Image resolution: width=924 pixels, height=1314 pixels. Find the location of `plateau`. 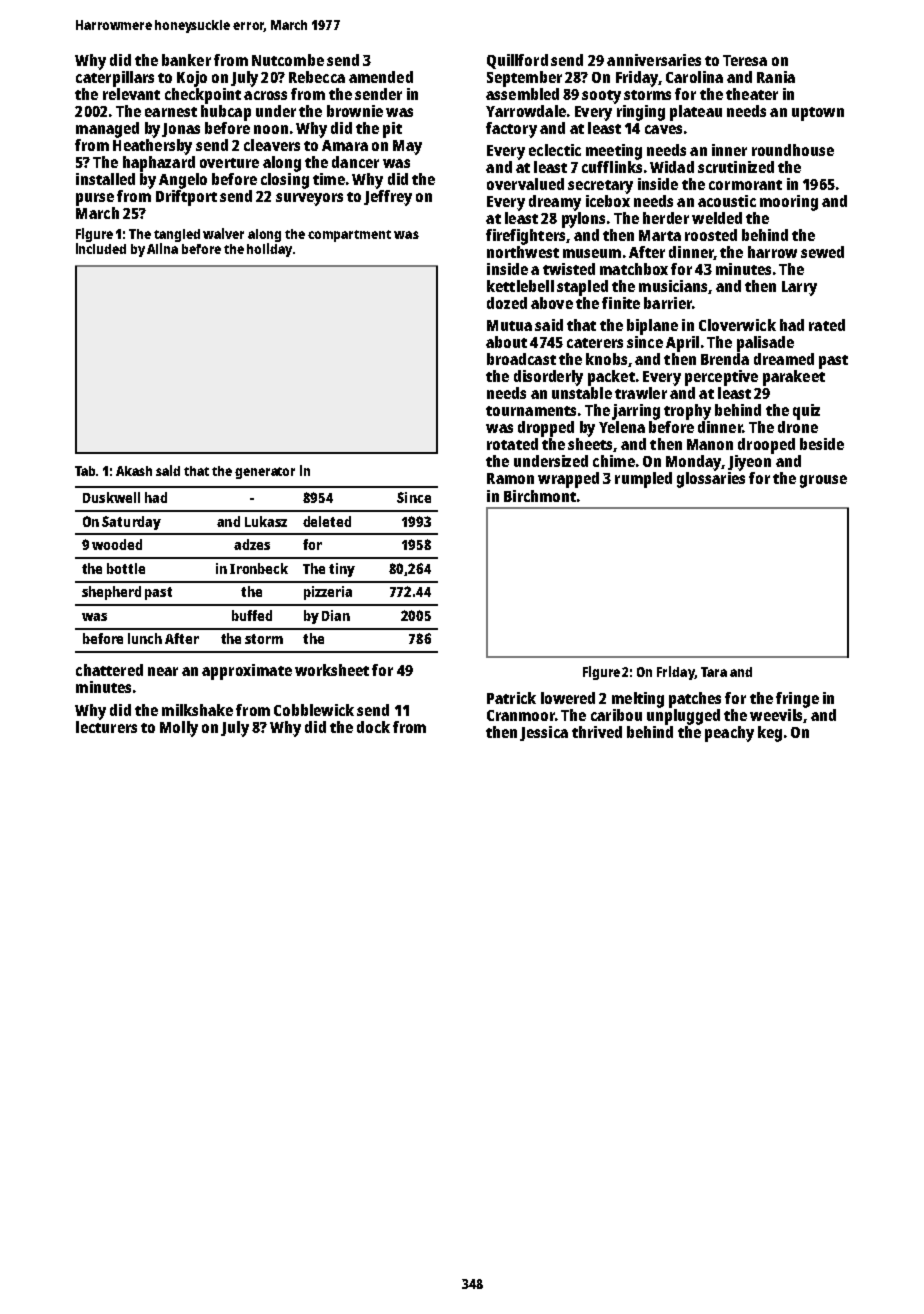

plateau is located at coordinates (696, 113).
